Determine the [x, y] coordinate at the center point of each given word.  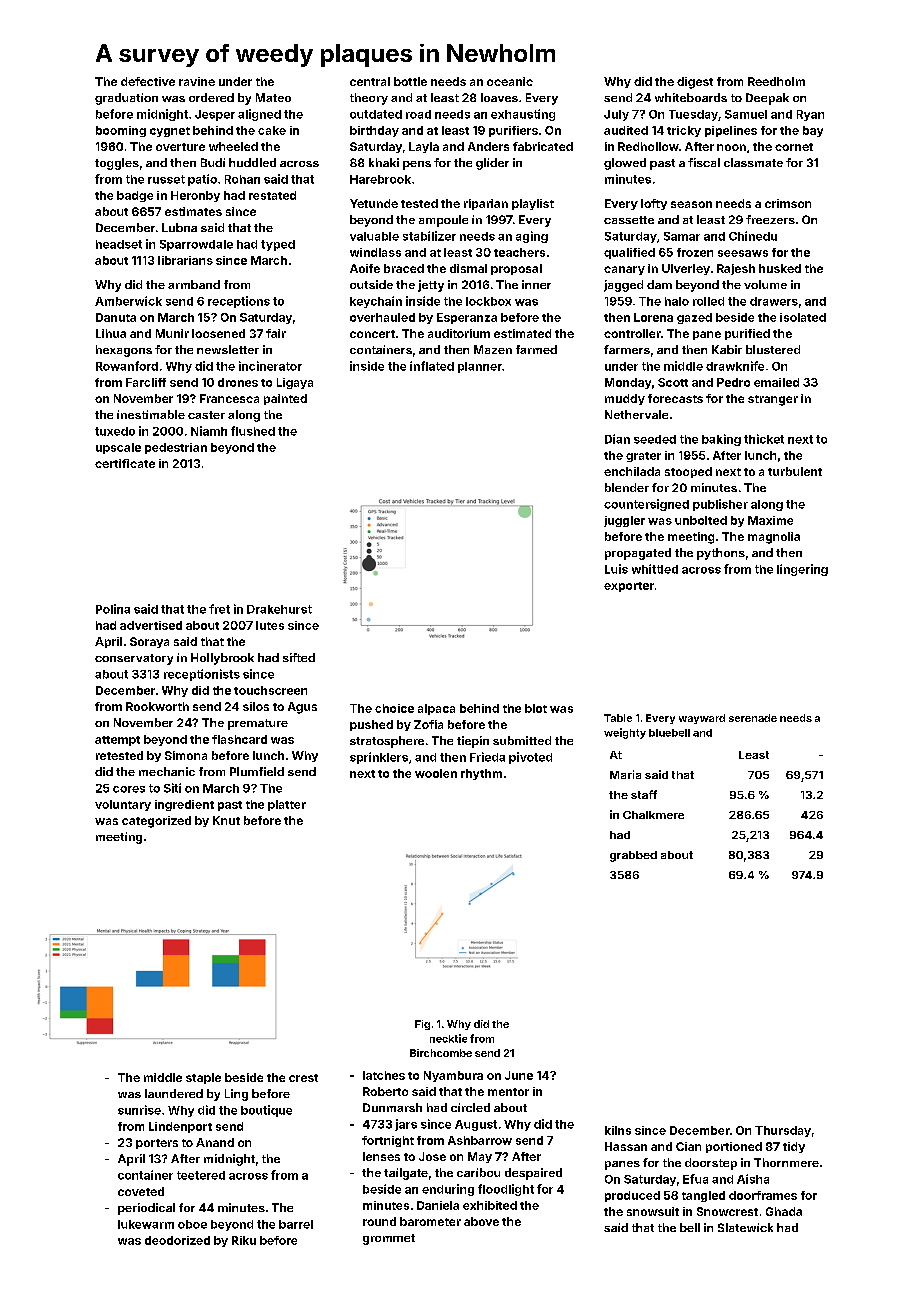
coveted [141, 1191]
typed [278, 245]
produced [632, 1196]
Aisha [753, 1179]
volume [765, 284]
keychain [376, 302]
